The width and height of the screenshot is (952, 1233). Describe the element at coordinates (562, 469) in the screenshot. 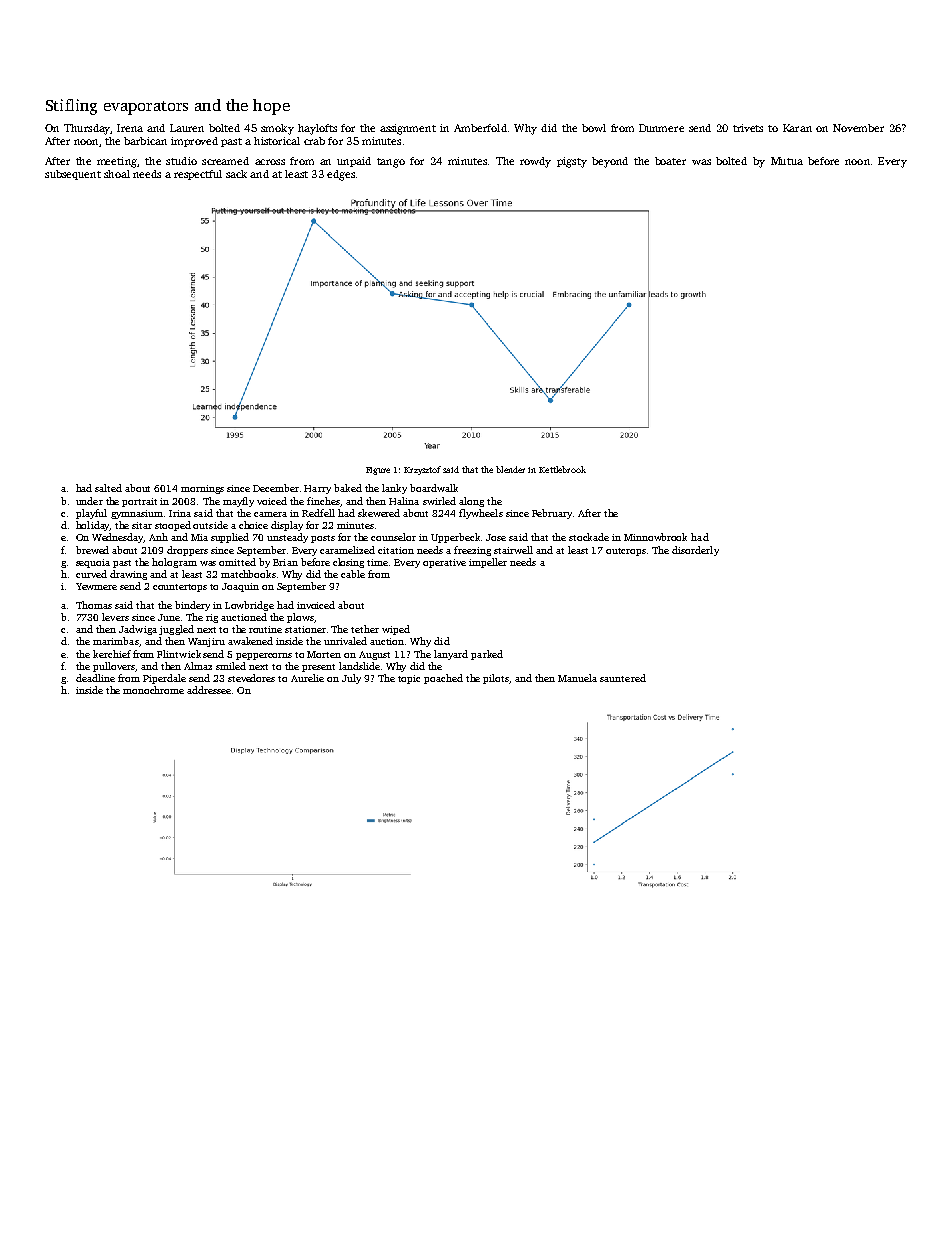

I see `Kettlebrook` at that location.
